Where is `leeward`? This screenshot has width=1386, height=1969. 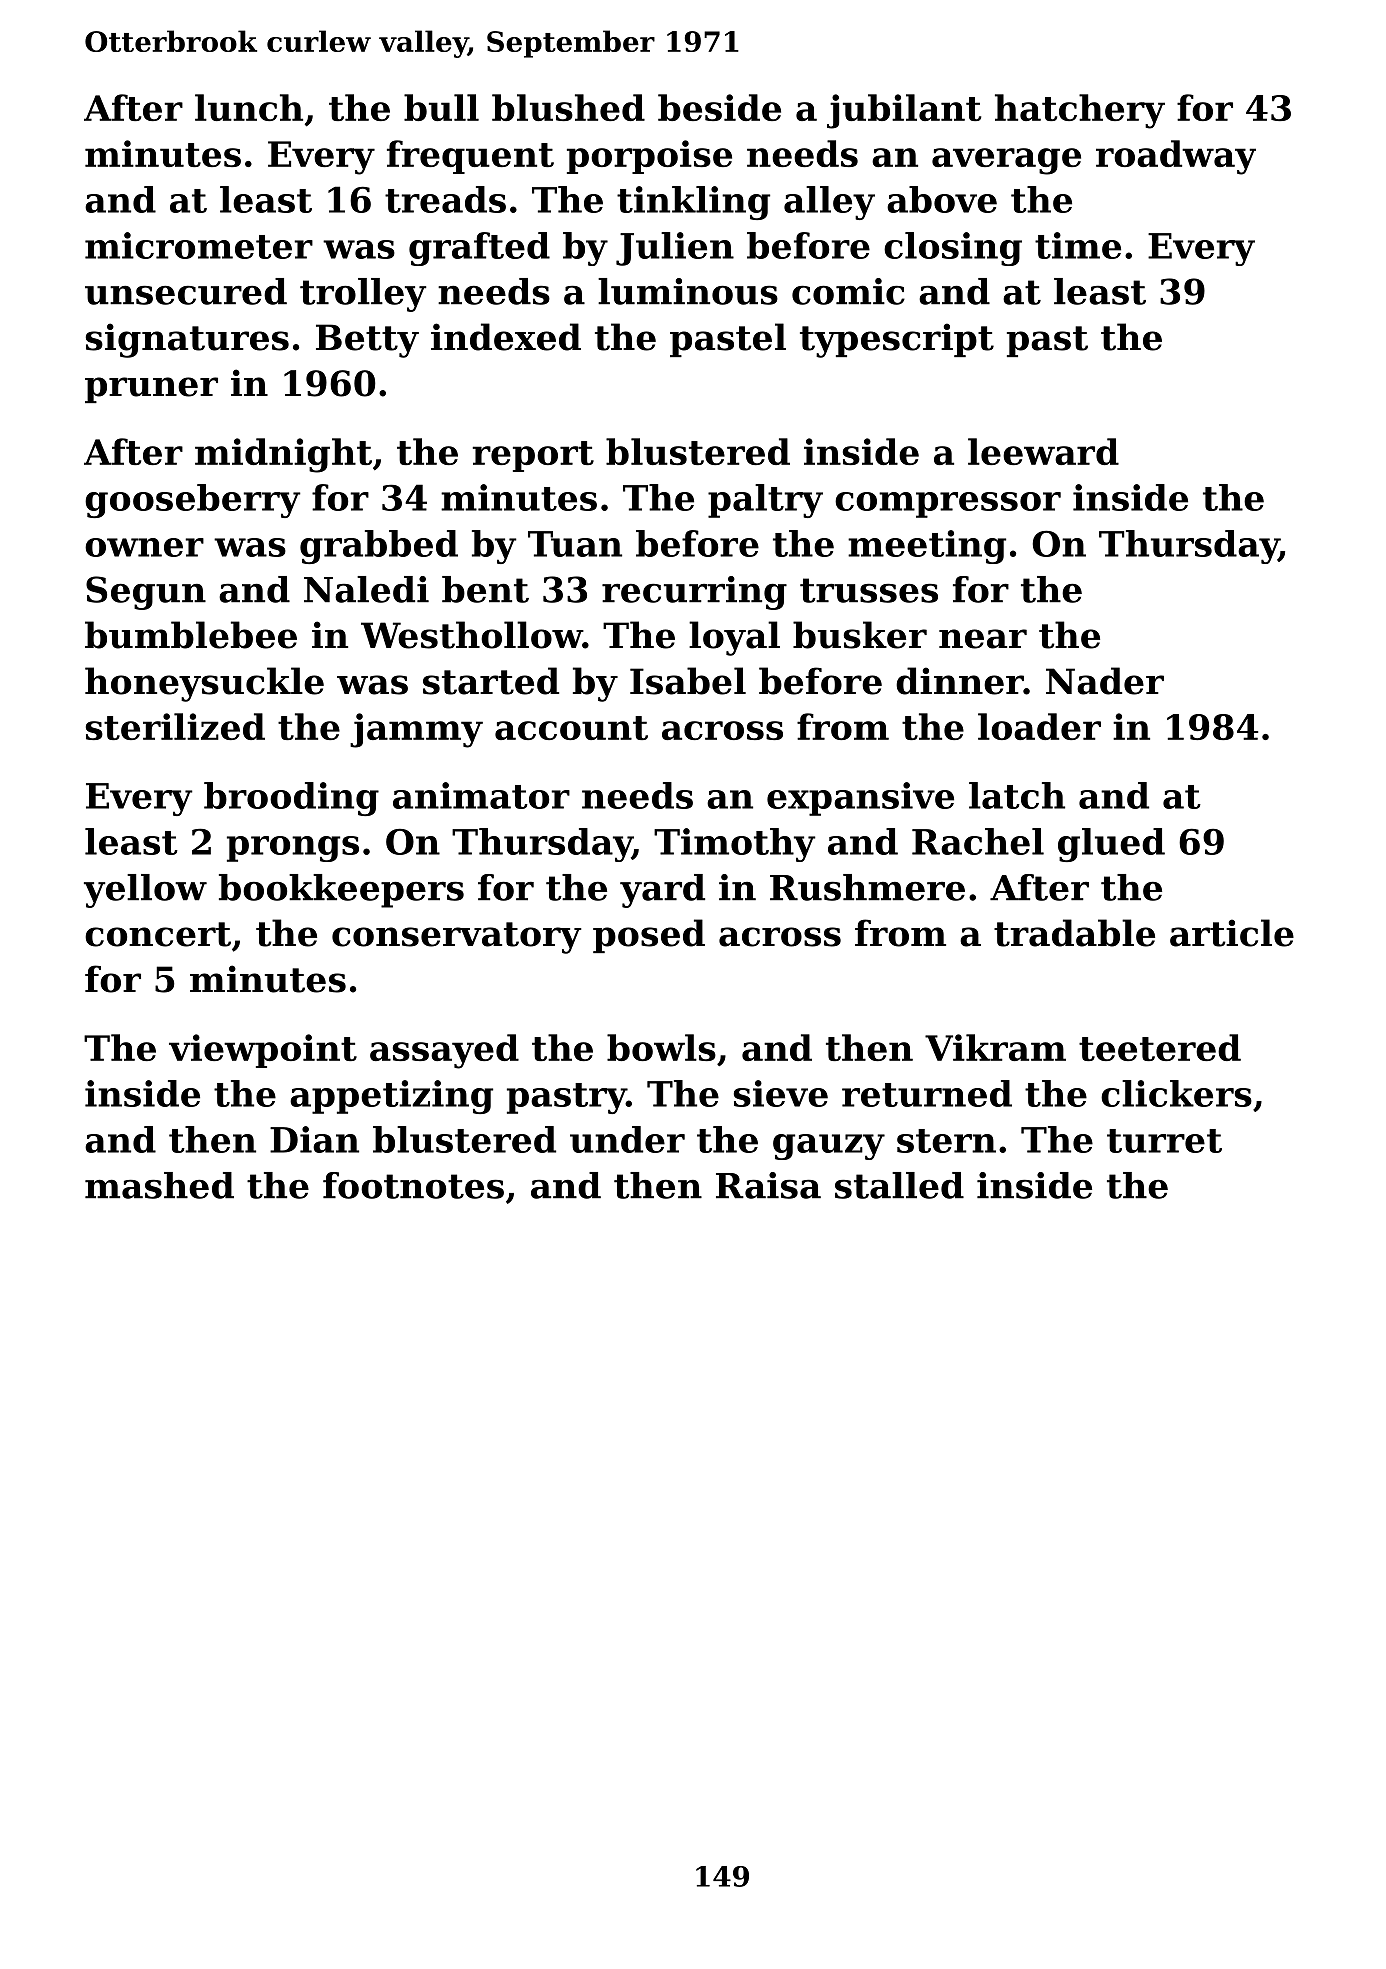
leeward is located at coordinates (1043, 451).
